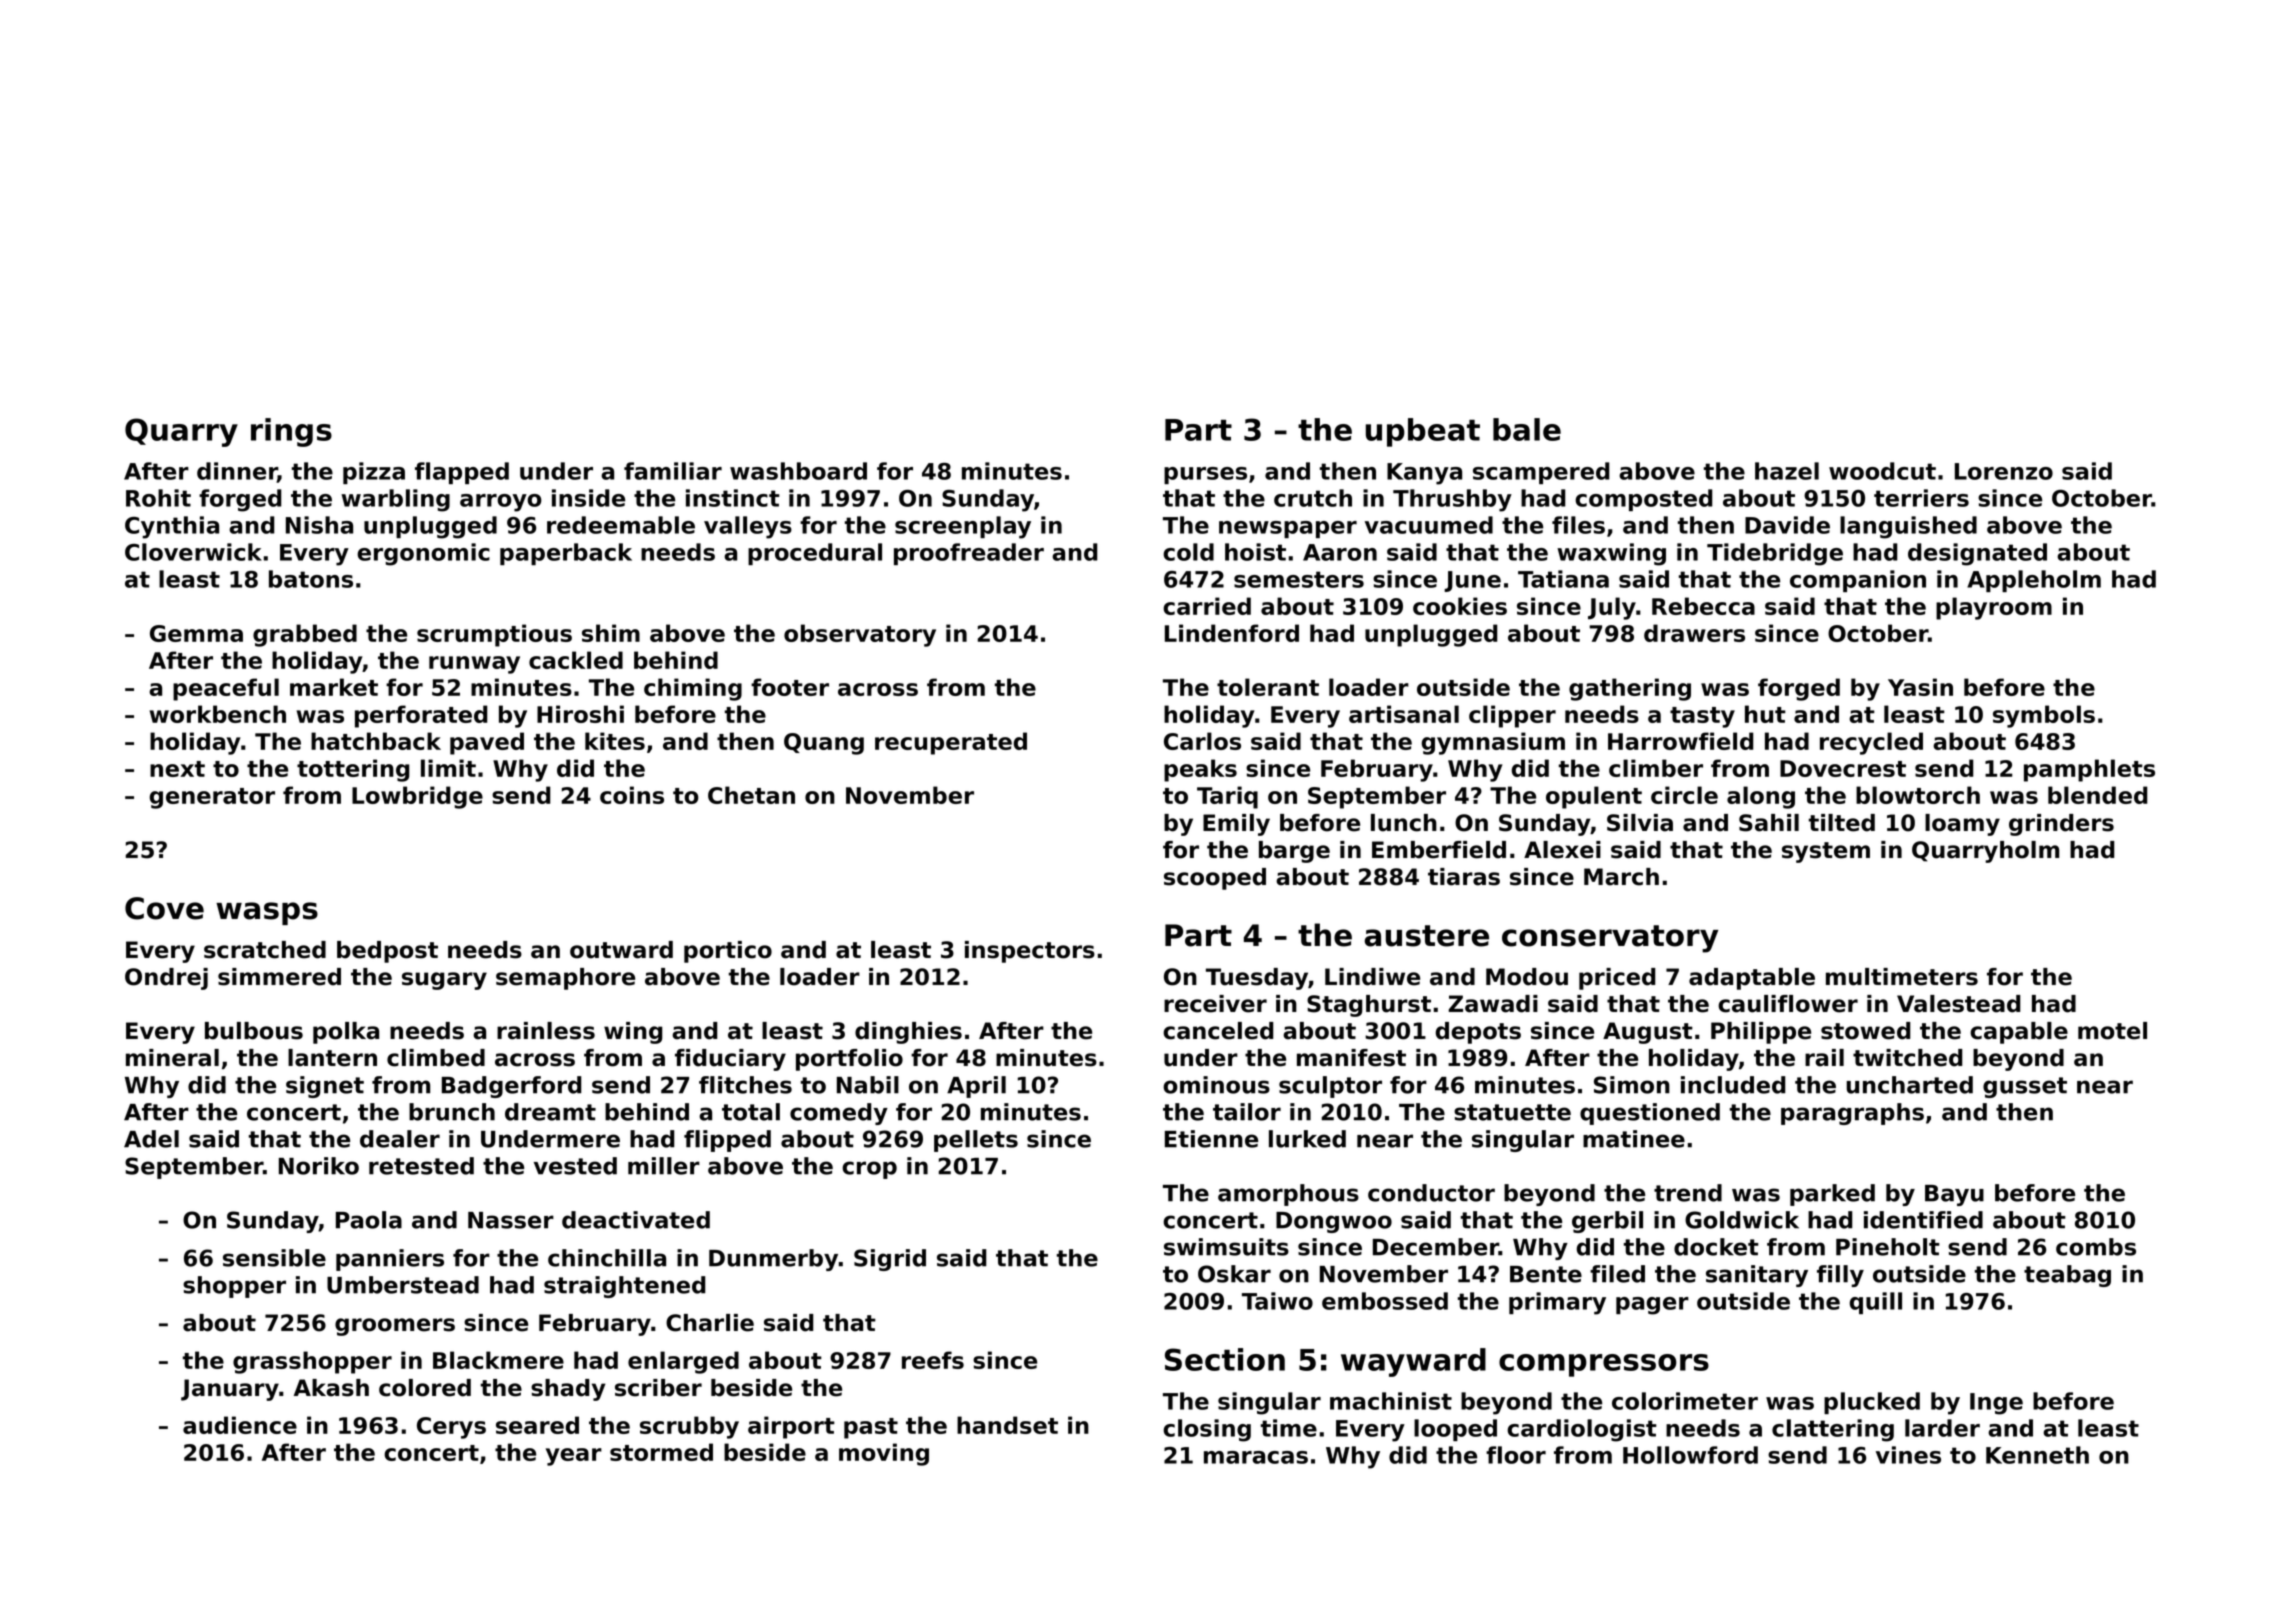  I want to click on Yasin, so click(1920, 687).
